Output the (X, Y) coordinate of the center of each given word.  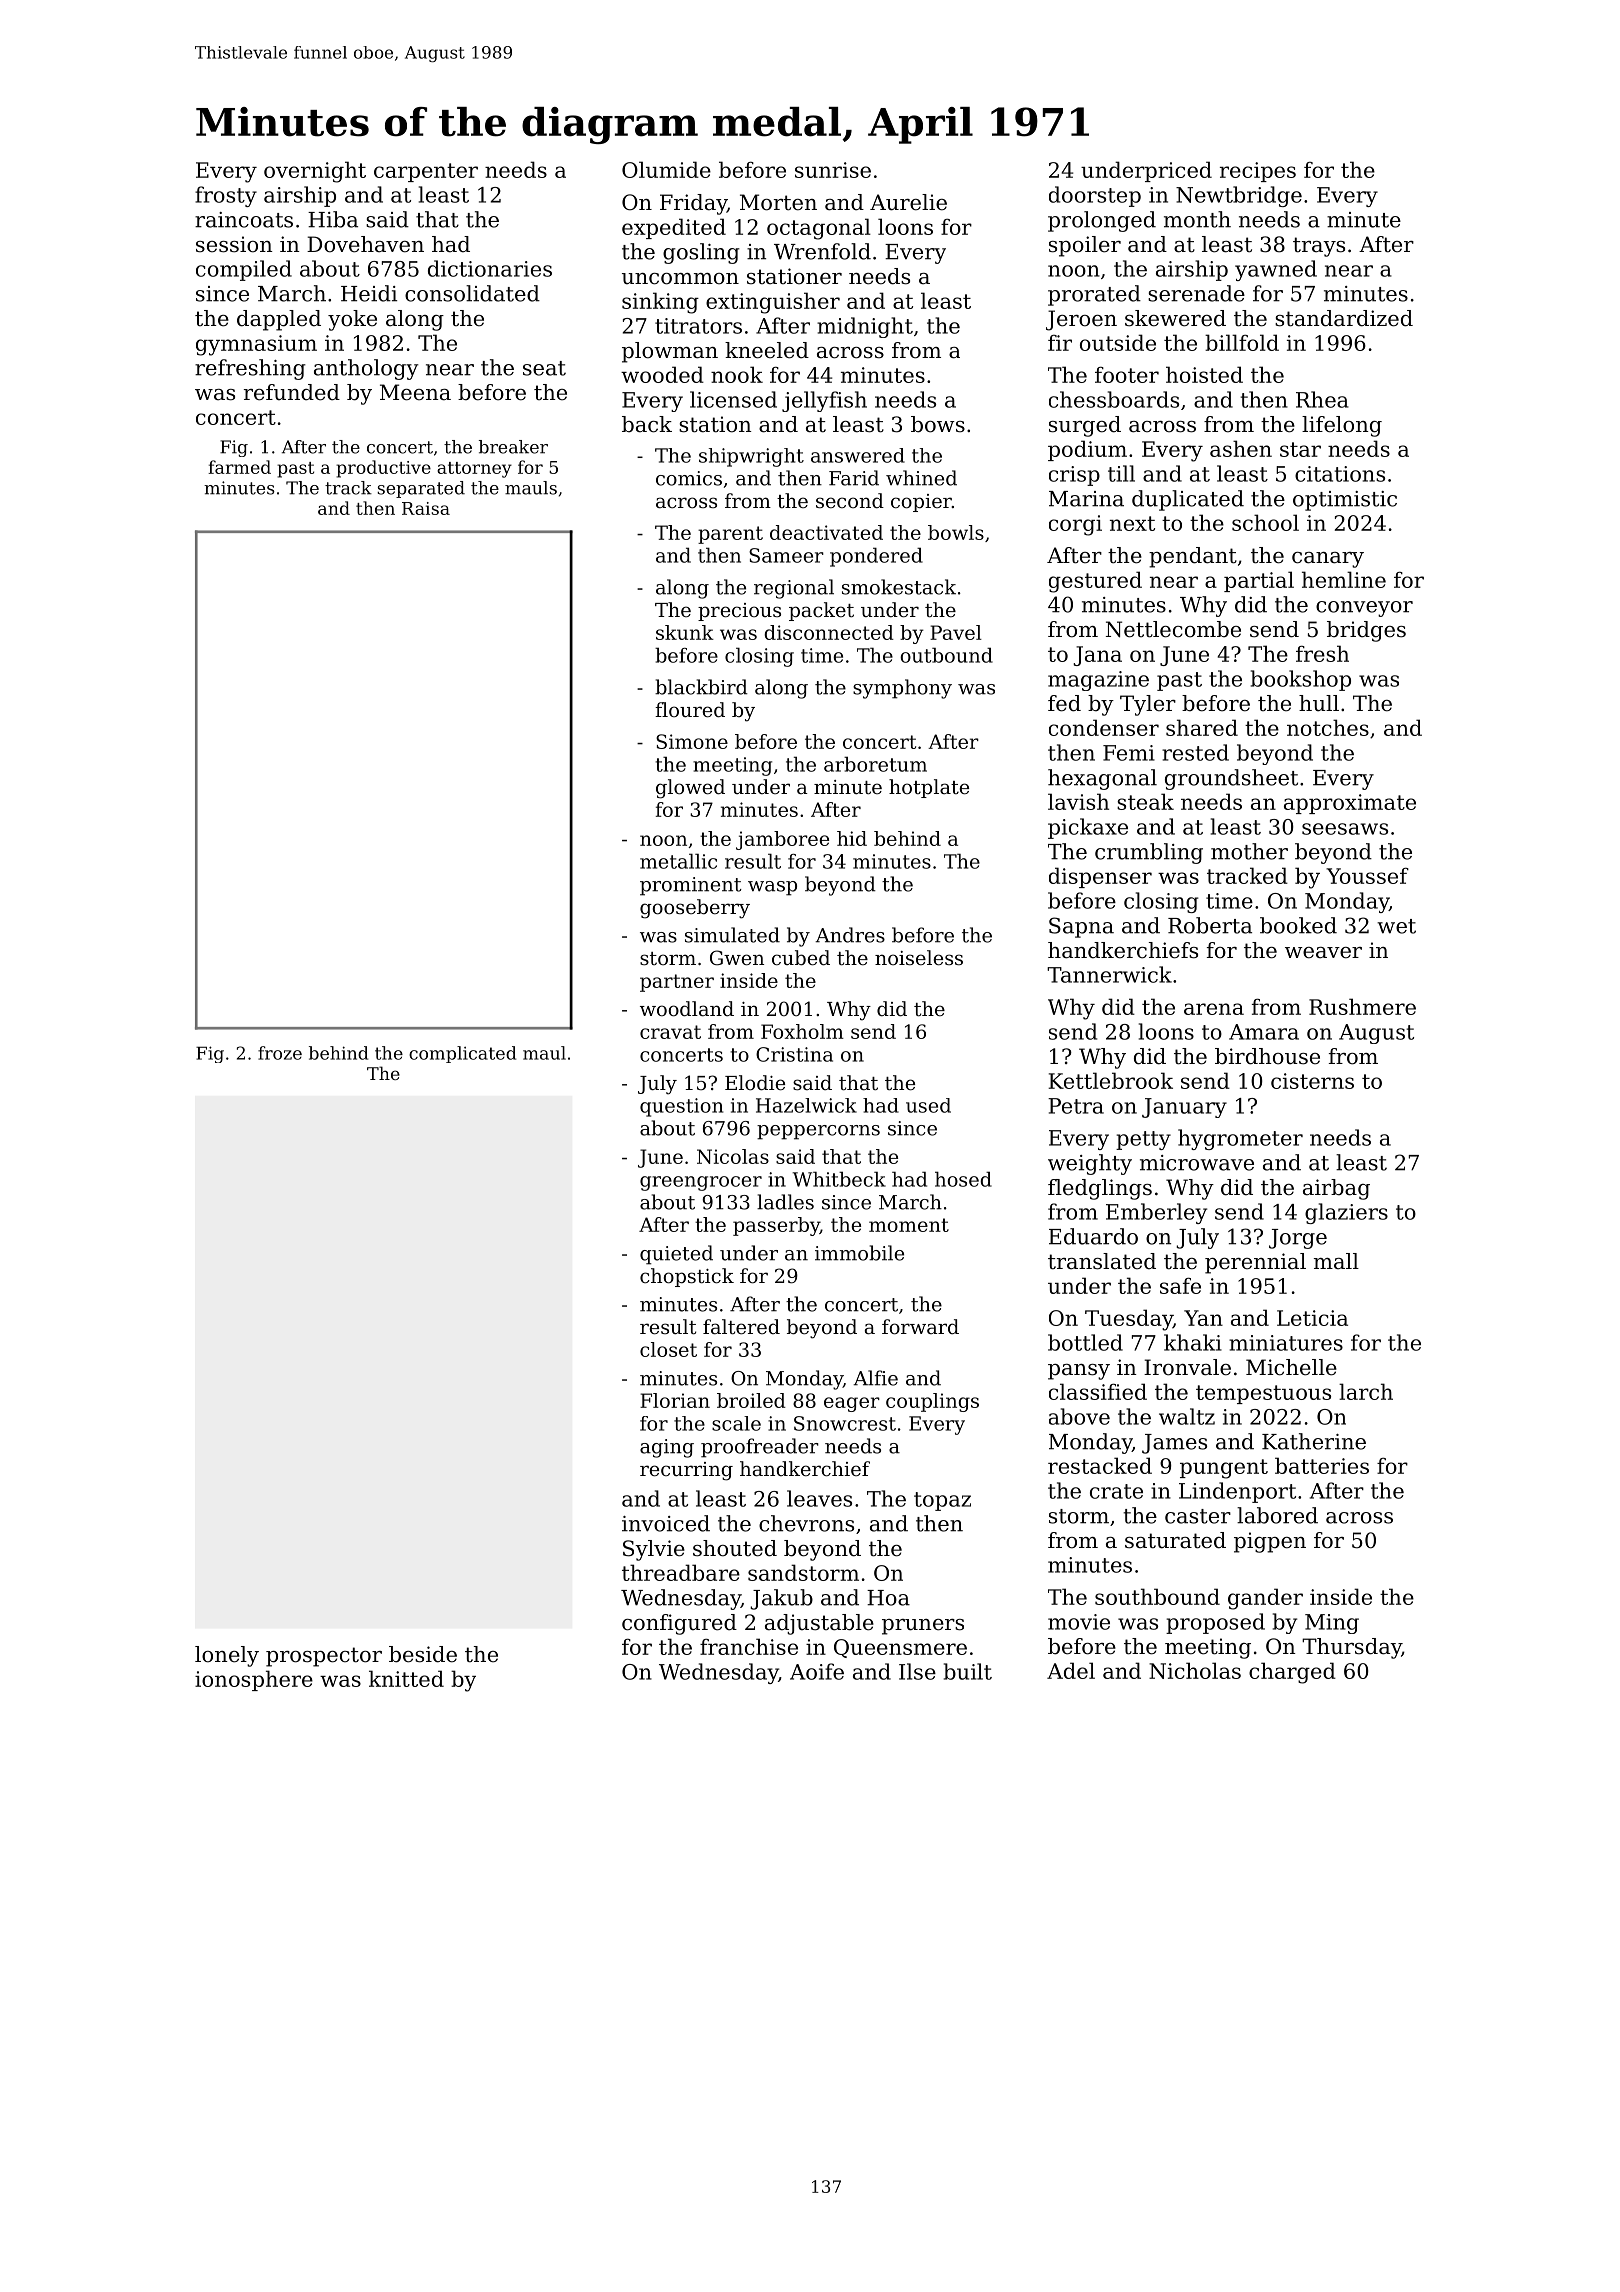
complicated (462, 1054)
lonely (227, 1656)
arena (1214, 1009)
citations (1340, 474)
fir (1060, 343)
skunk (685, 632)
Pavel (956, 632)
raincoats (244, 220)
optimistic (1345, 501)
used (928, 1105)
